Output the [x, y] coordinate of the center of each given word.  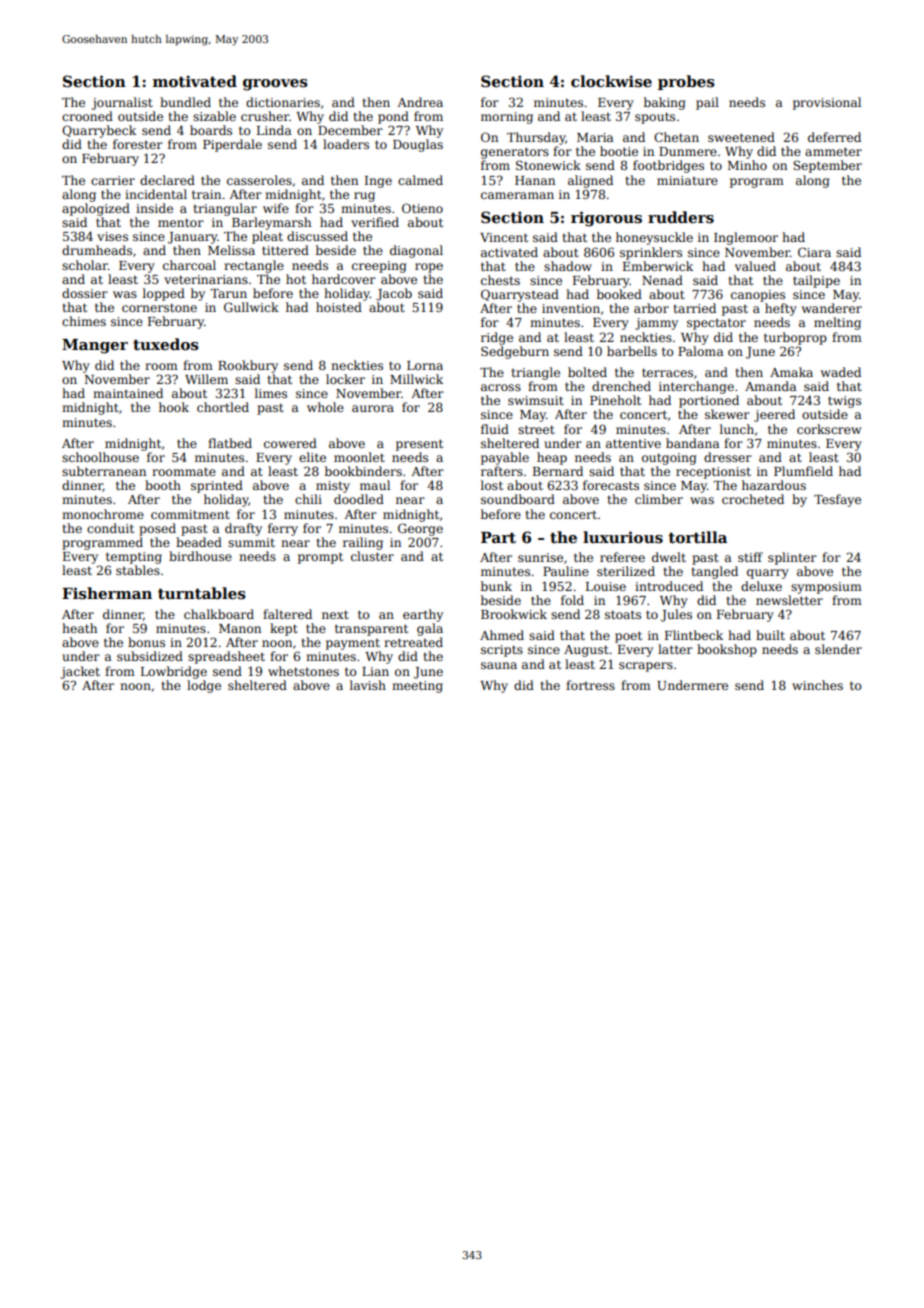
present [419, 445]
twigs [844, 402]
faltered [287, 614]
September [827, 166]
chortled [223, 407]
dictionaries [283, 102]
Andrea [420, 102]
